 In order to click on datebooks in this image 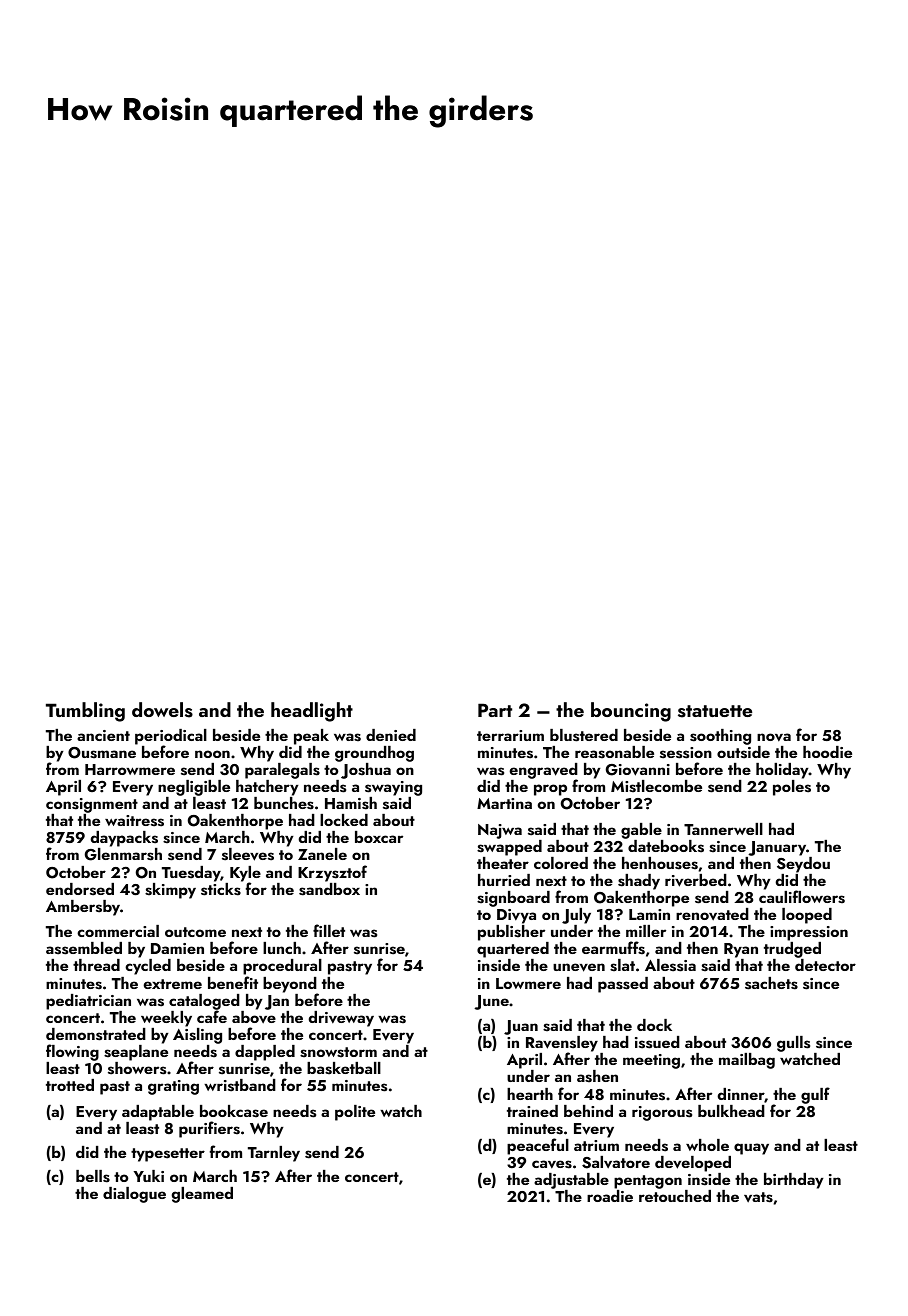, I will do `click(666, 846)`.
